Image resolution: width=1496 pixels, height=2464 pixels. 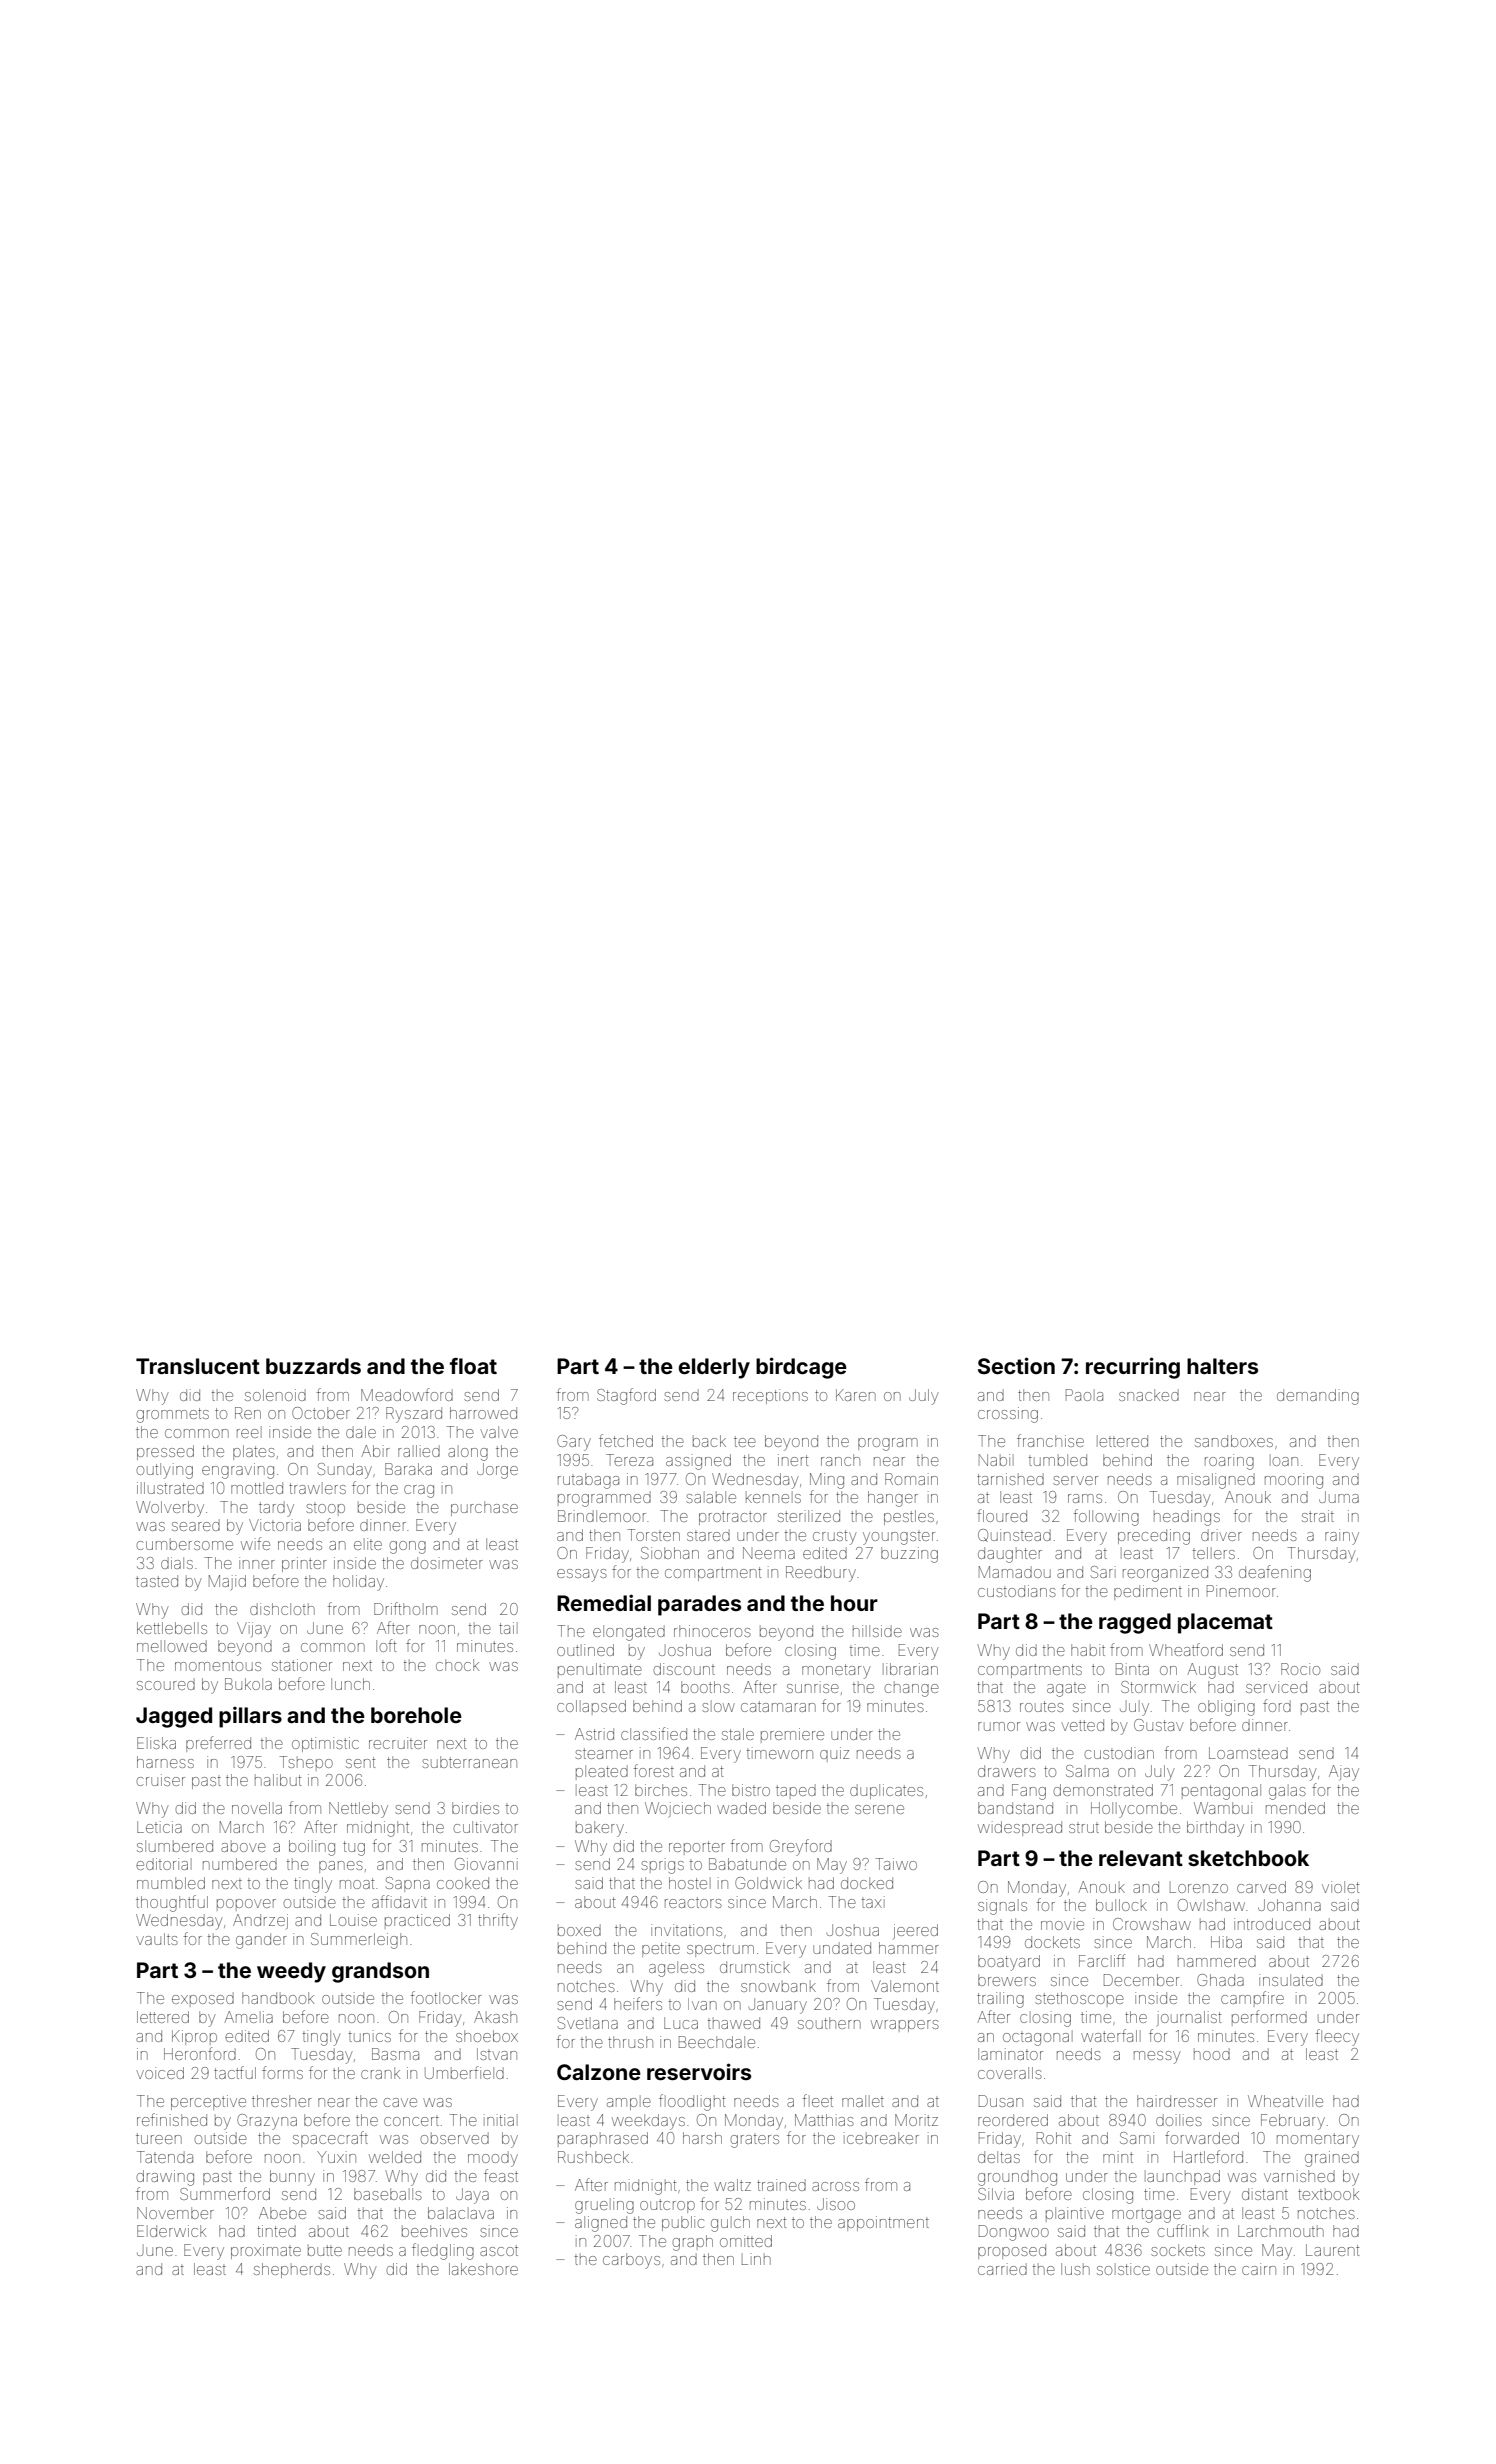 What do you see at coordinates (350, 1684) in the screenshot?
I see `lunch` at bounding box center [350, 1684].
